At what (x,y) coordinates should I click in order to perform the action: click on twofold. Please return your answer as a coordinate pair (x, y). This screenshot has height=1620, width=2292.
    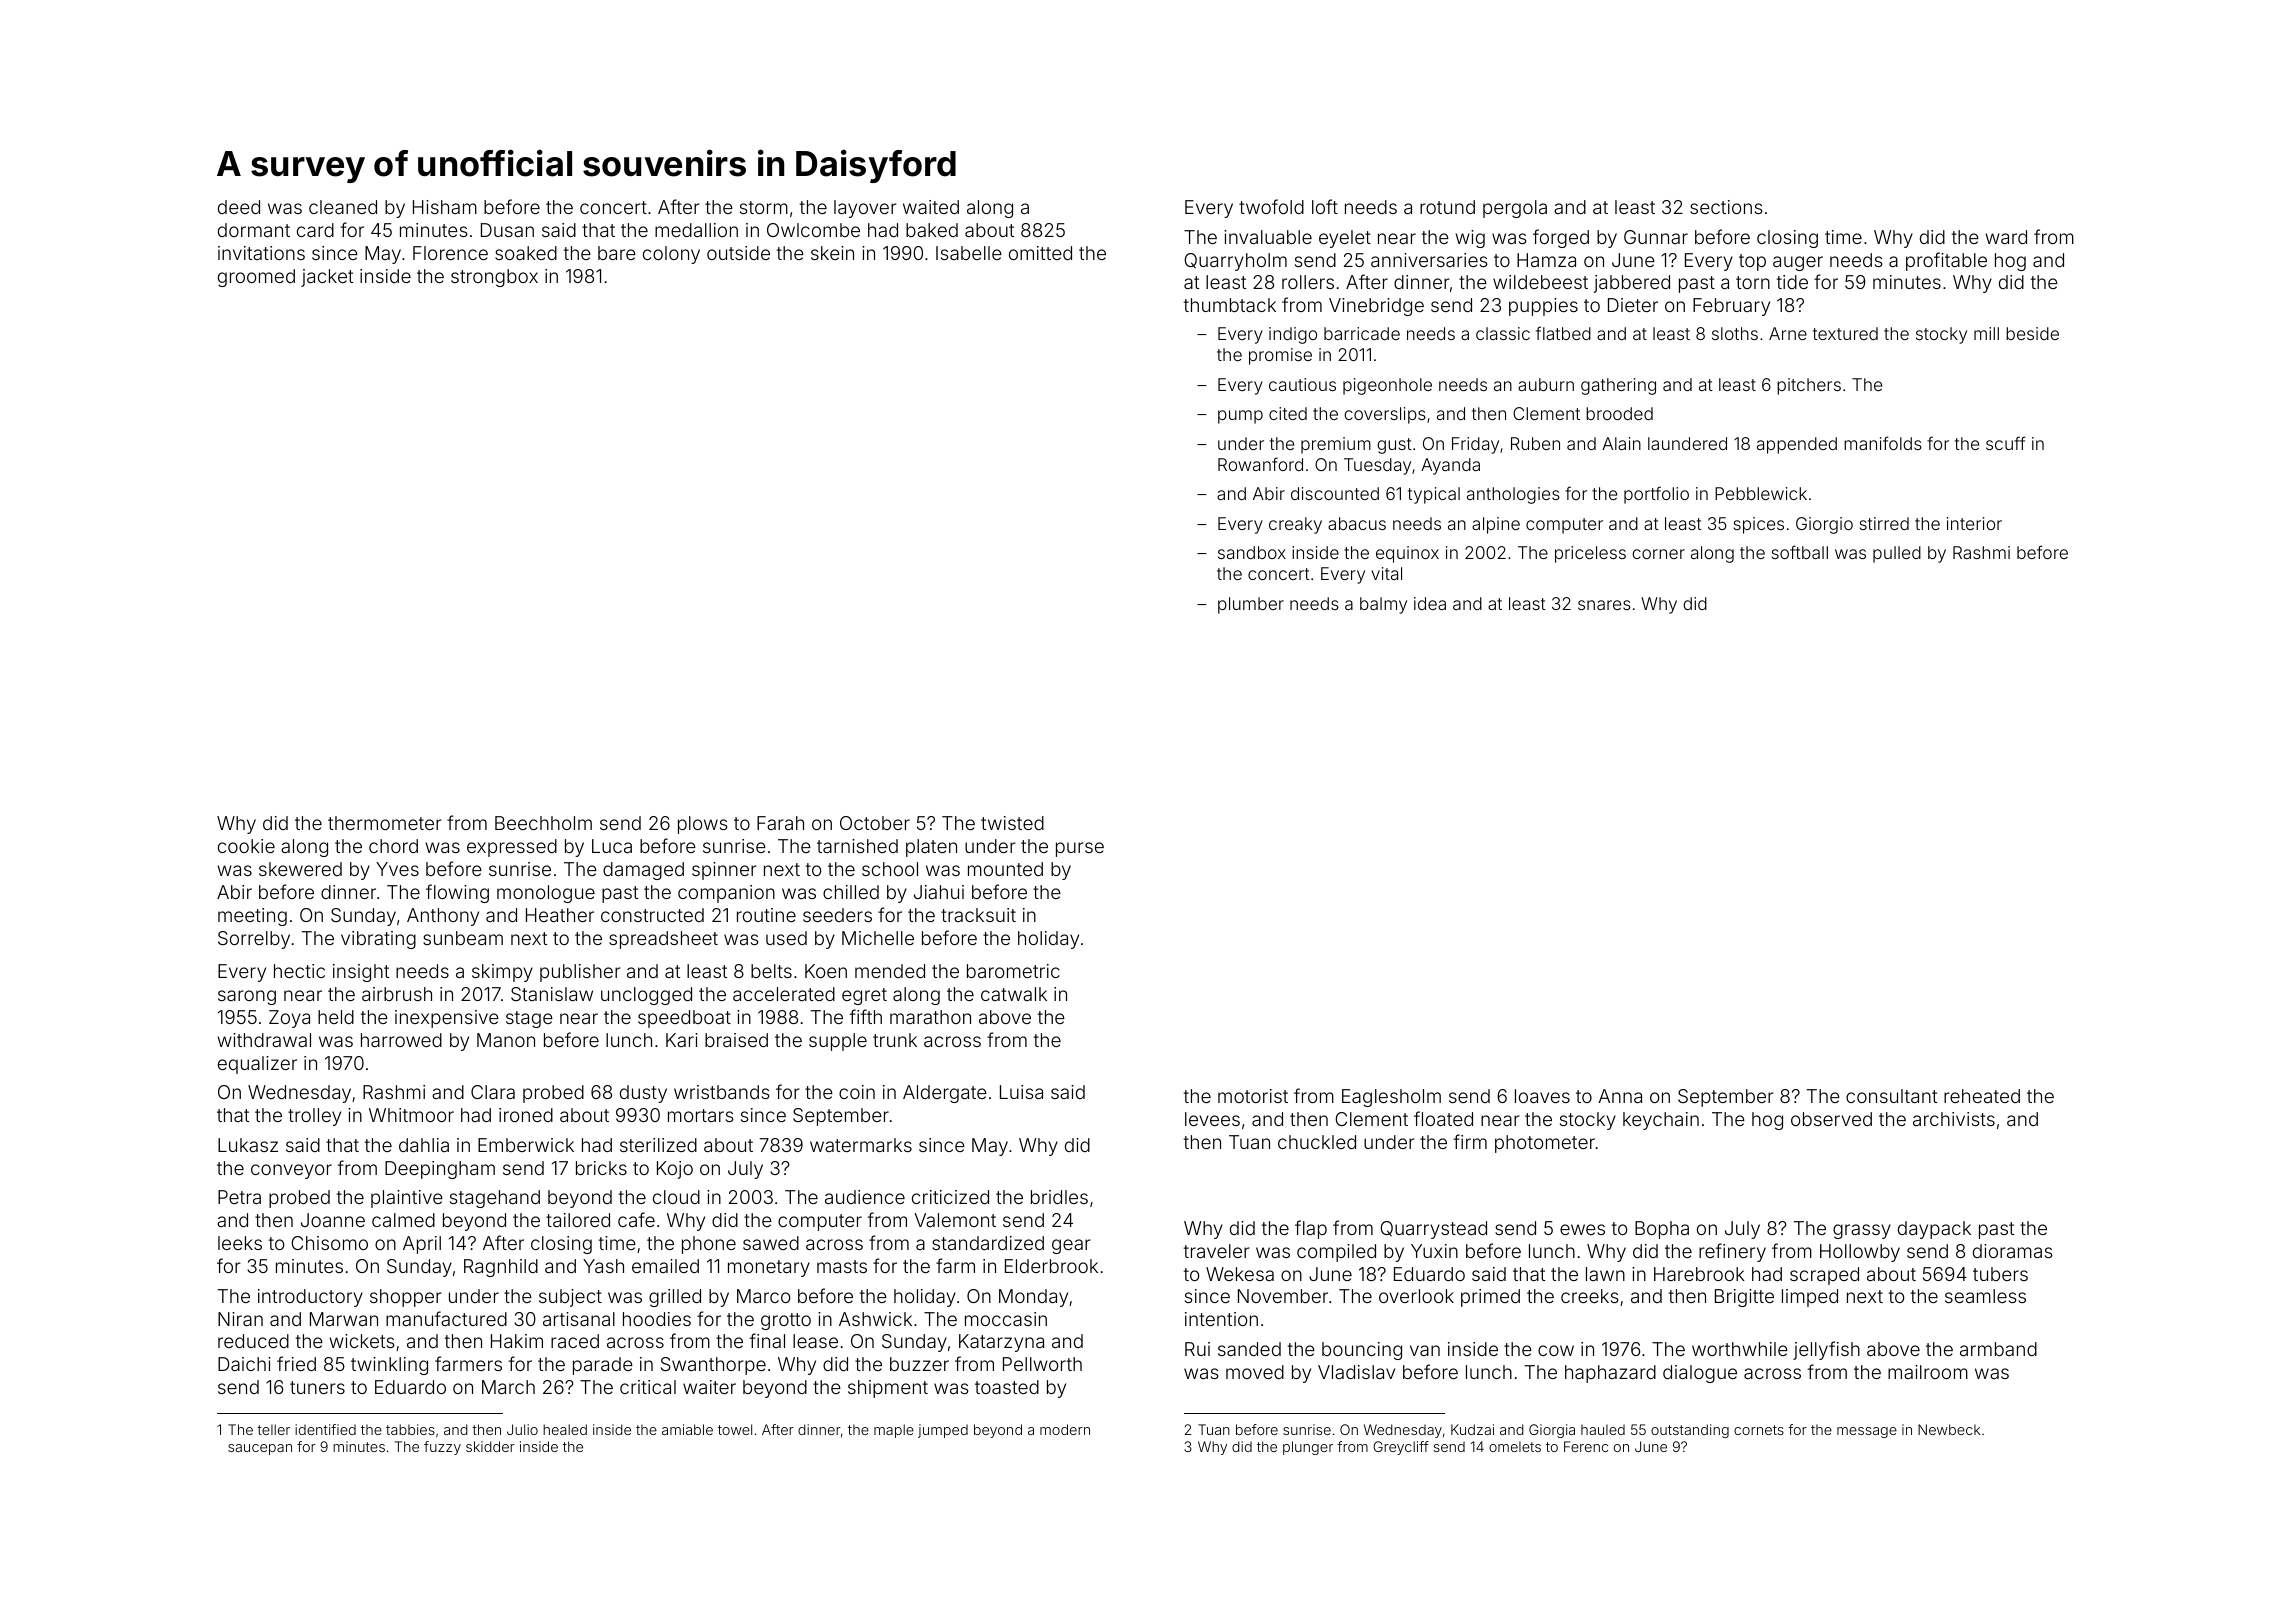
    Looking at the image, I should click on (1271, 206).
